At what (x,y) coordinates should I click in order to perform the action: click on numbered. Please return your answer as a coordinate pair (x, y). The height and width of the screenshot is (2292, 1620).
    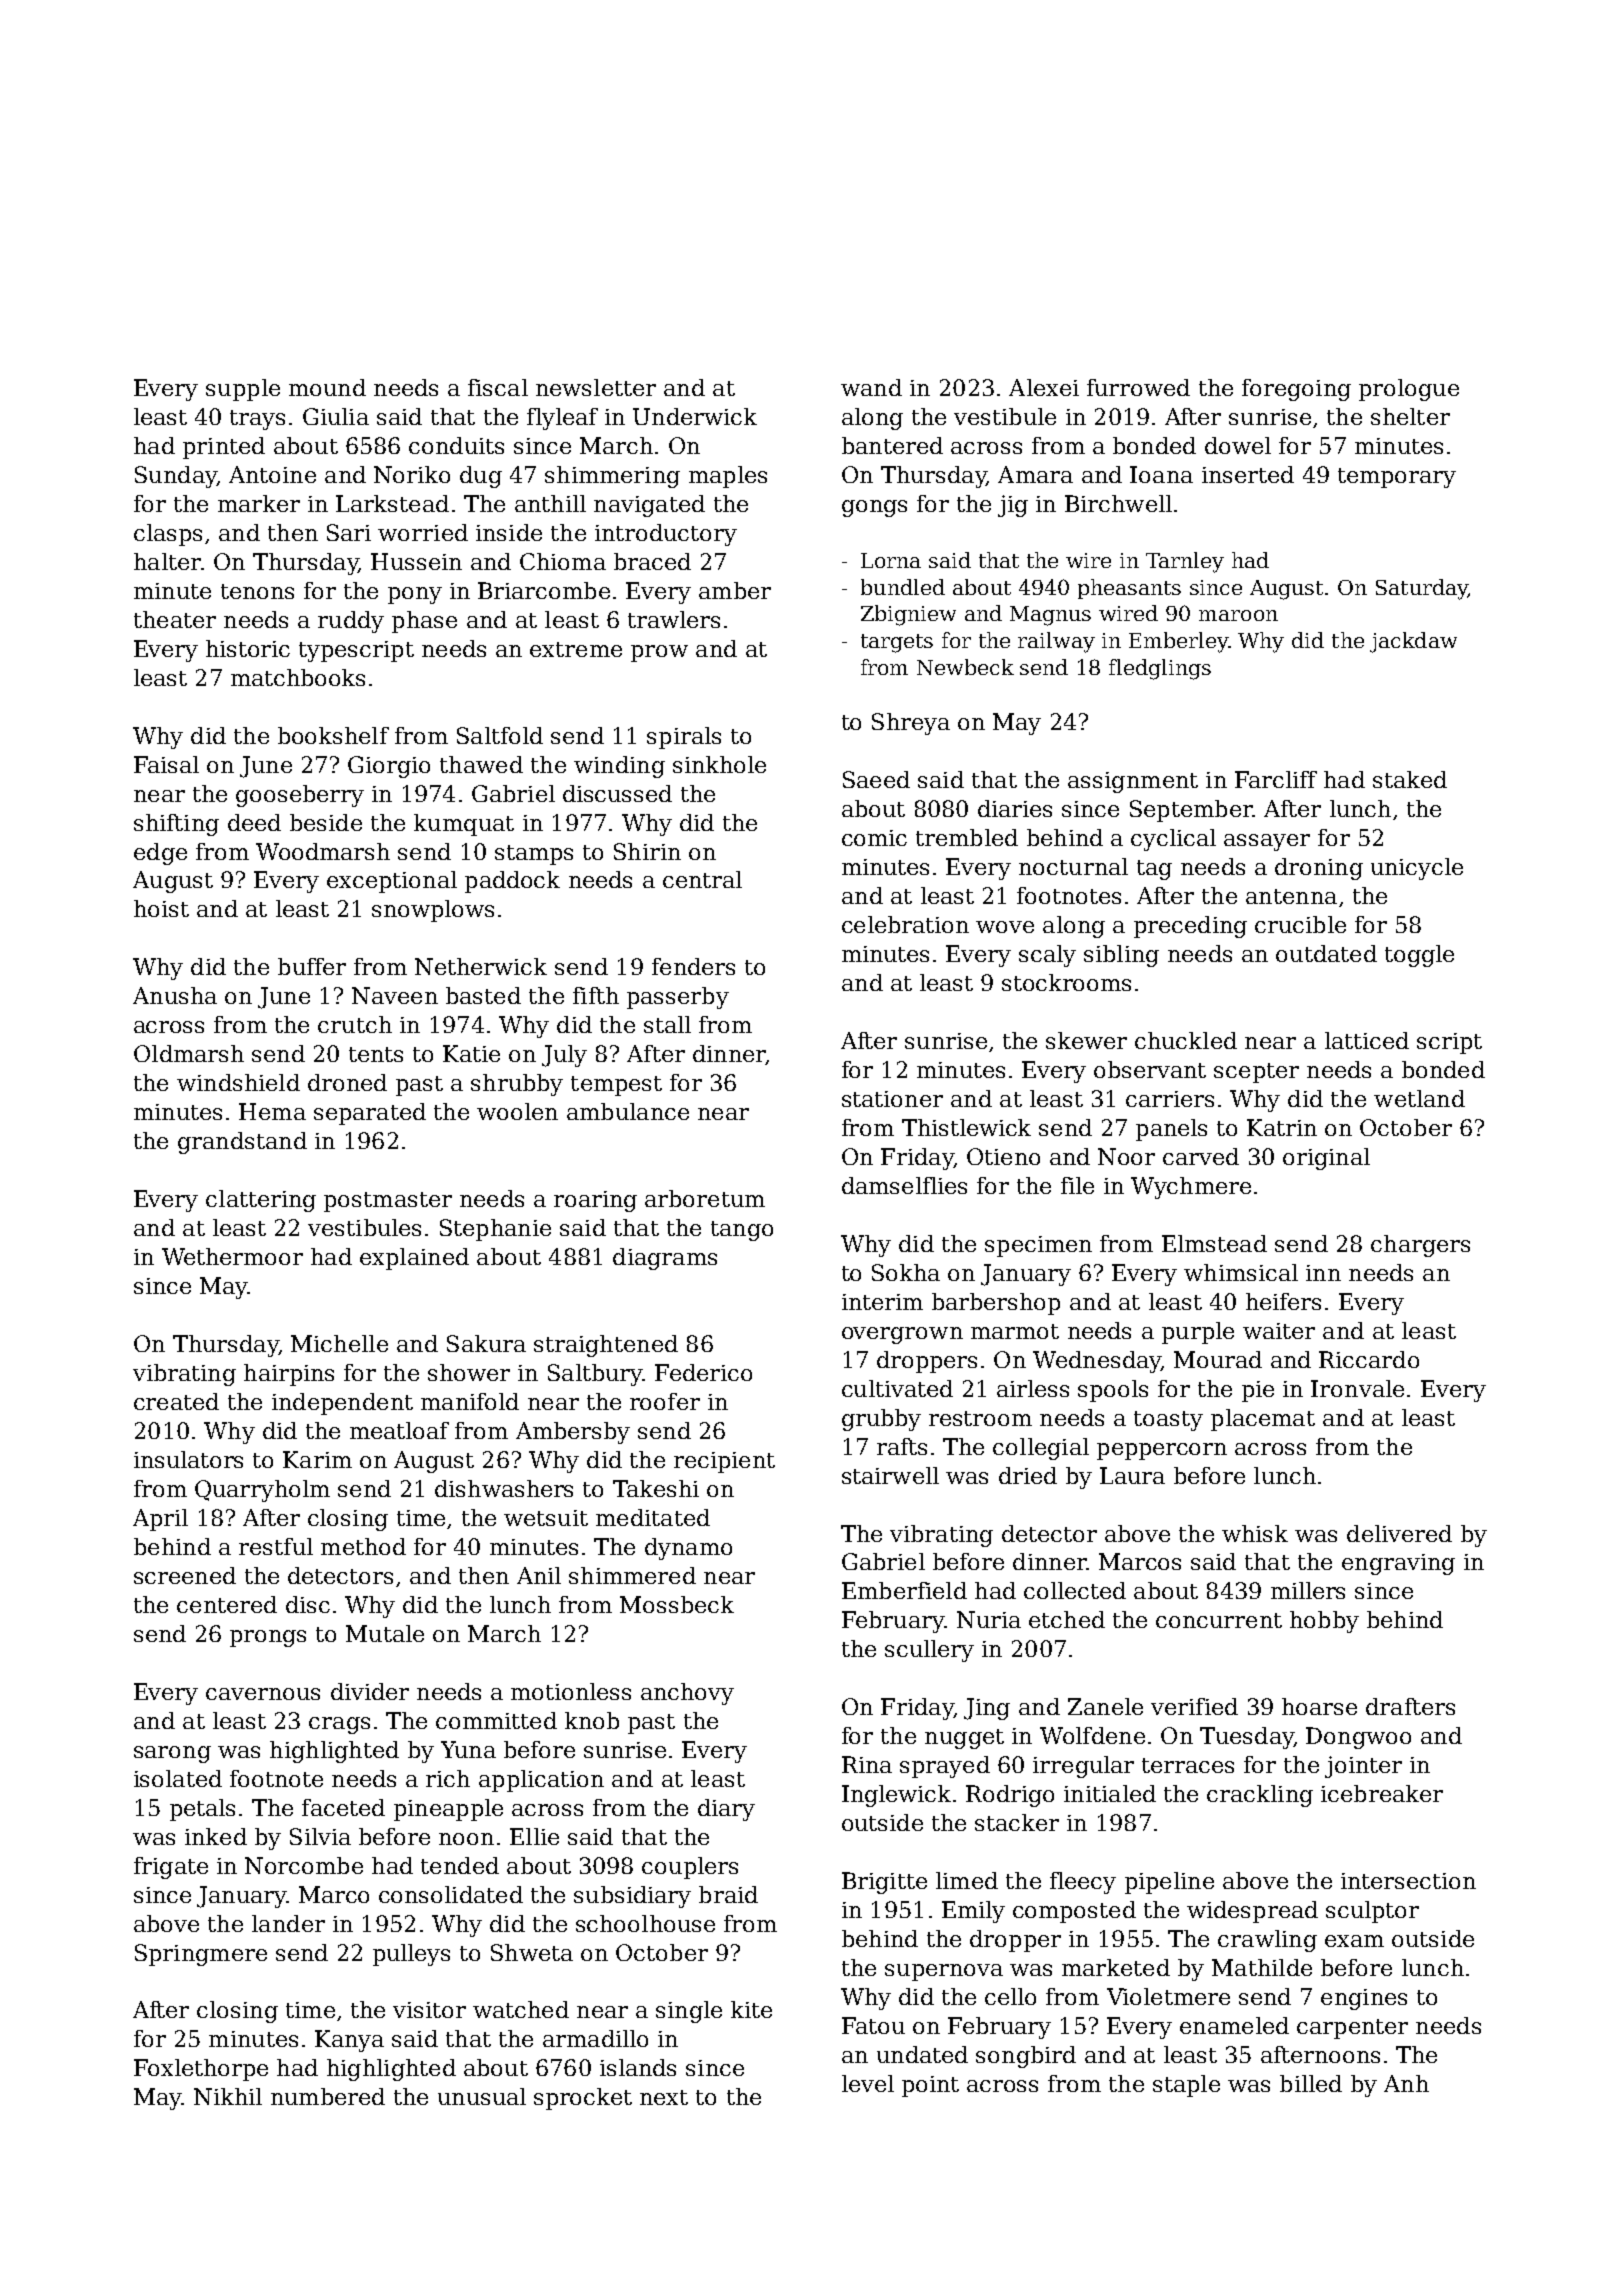
    Looking at the image, I should click on (328, 2096).
